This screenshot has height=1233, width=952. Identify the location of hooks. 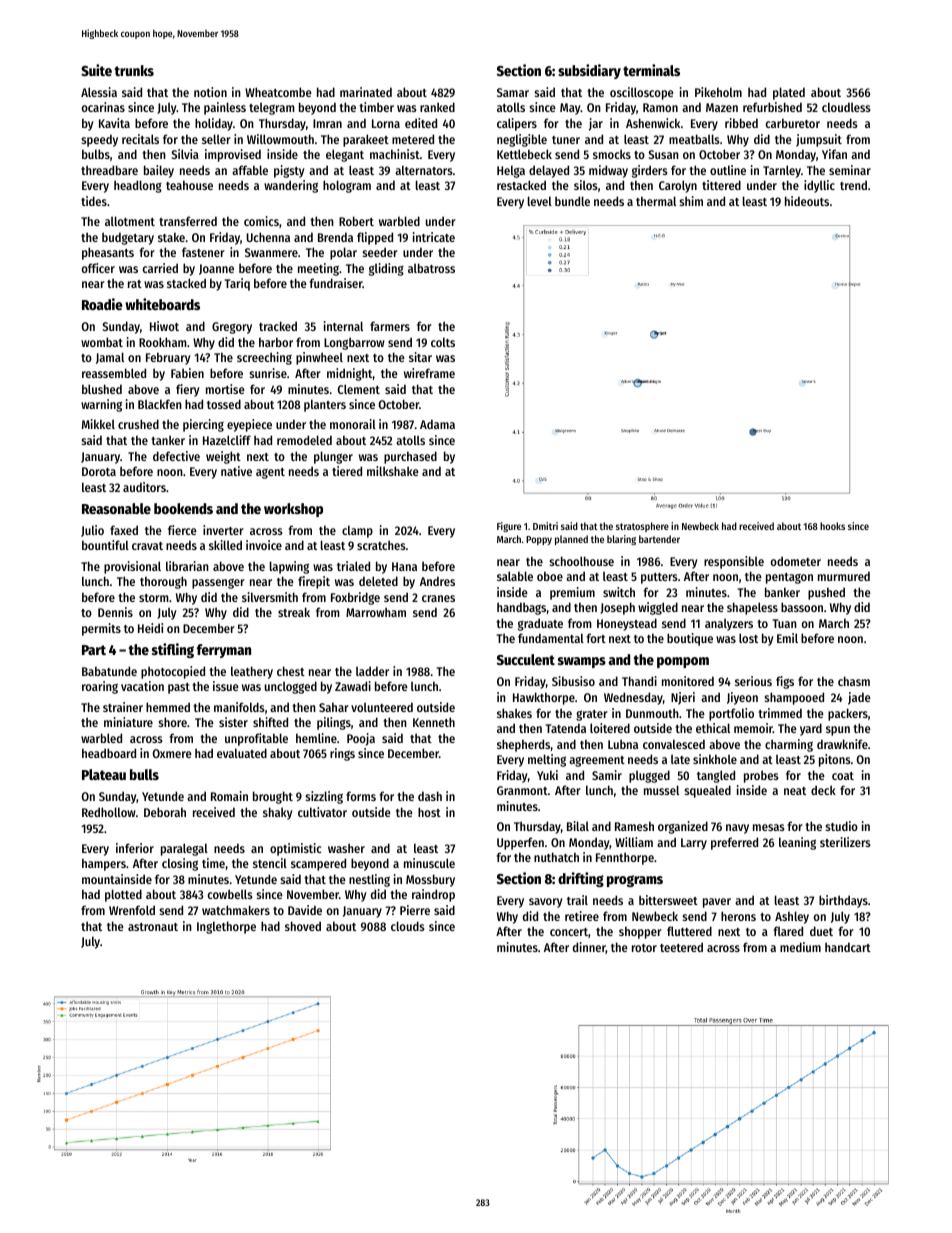
(832, 526).
